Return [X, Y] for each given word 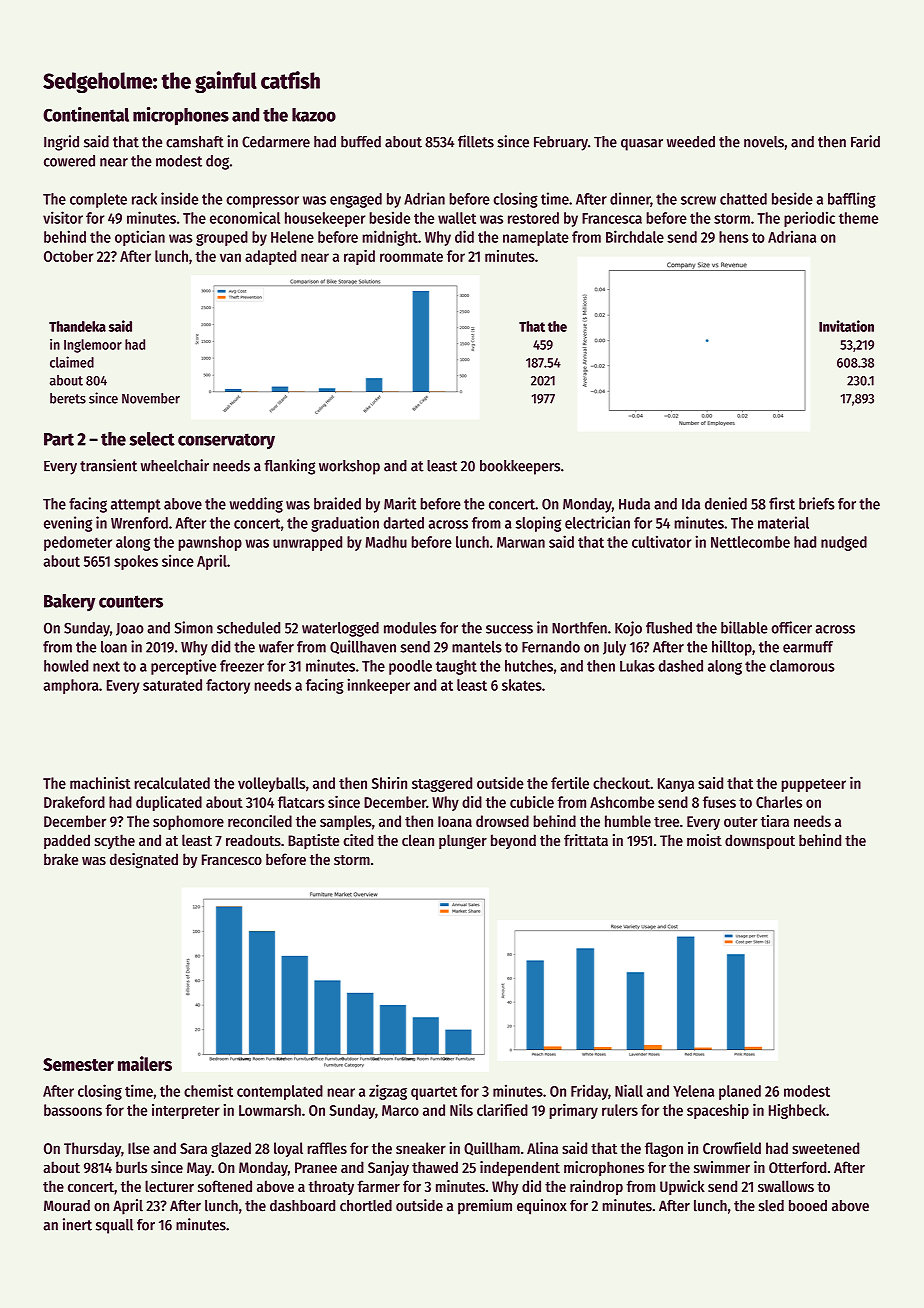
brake [61, 859]
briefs [817, 503]
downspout [760, 841]
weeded [691, 142]
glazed [231, 1149]
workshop [349, 467]
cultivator [661, 541]
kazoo [314, 115]
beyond [513, 841]
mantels [477, 647]
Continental [86, 114]
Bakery [69, 602]
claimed [72, 362]
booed [808, 1206]
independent [520, 1168]
